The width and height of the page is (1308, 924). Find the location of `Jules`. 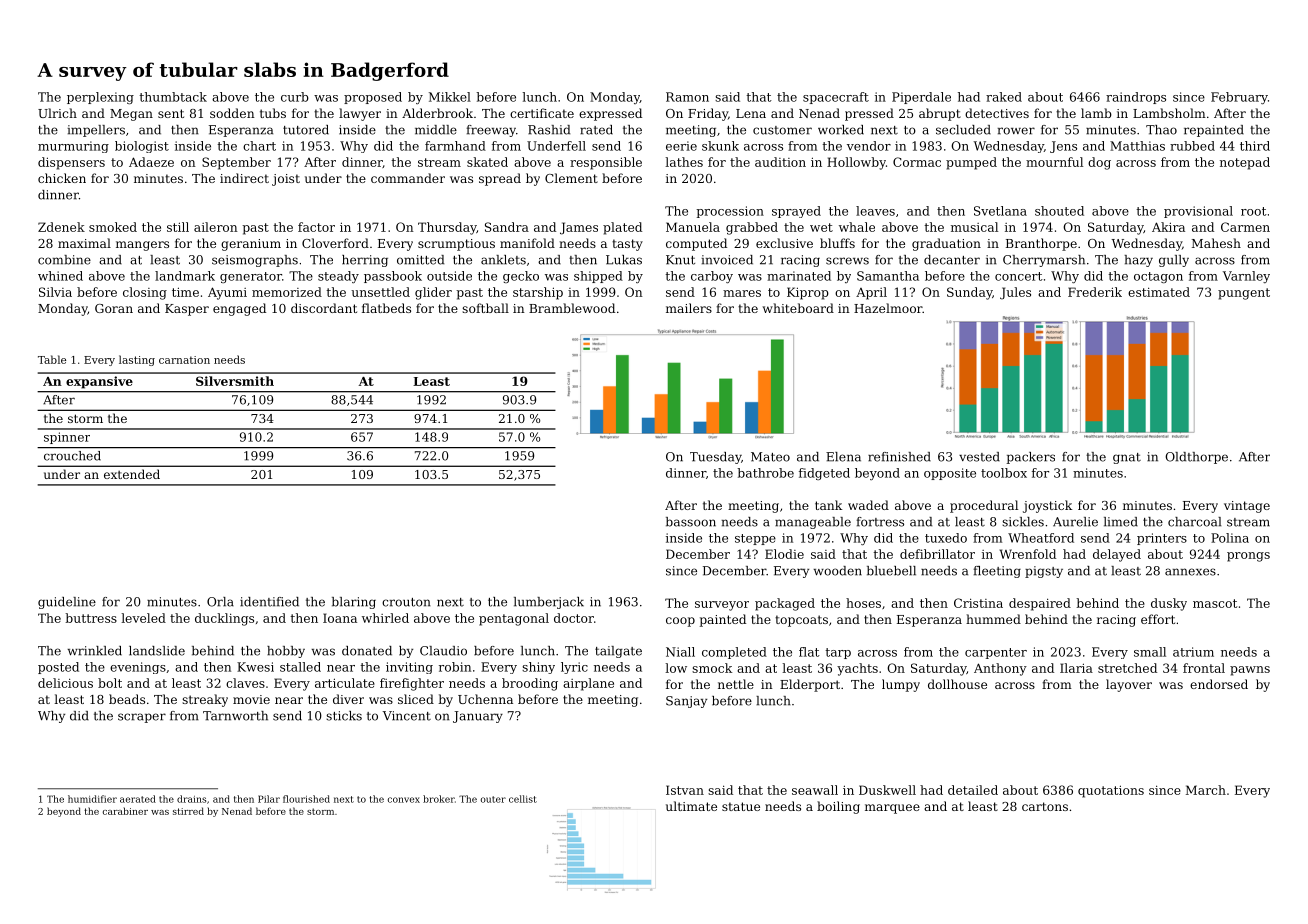

Jules is located at coordinates (1015, 293).
